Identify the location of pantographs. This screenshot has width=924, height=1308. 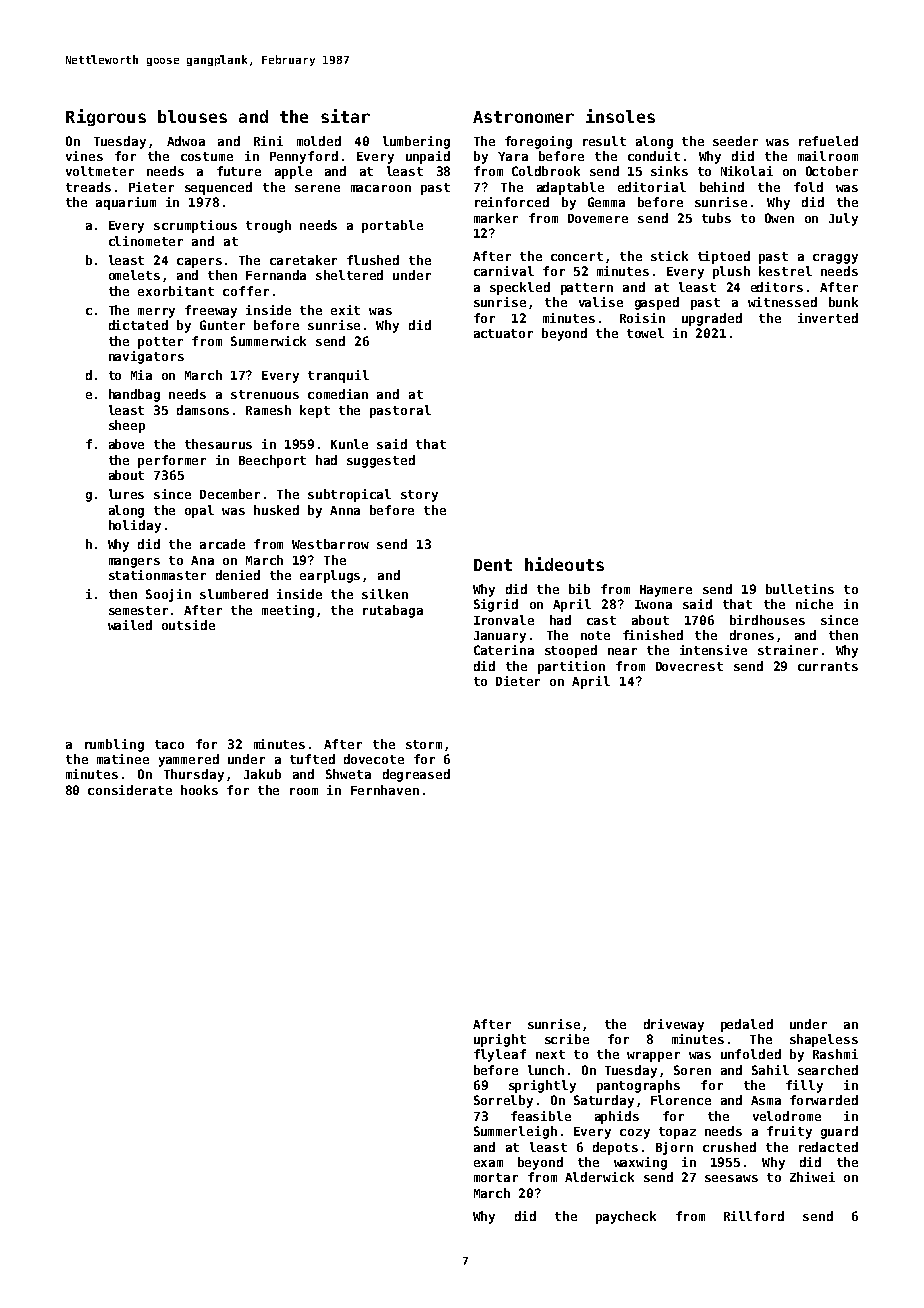
(638, 1086).
